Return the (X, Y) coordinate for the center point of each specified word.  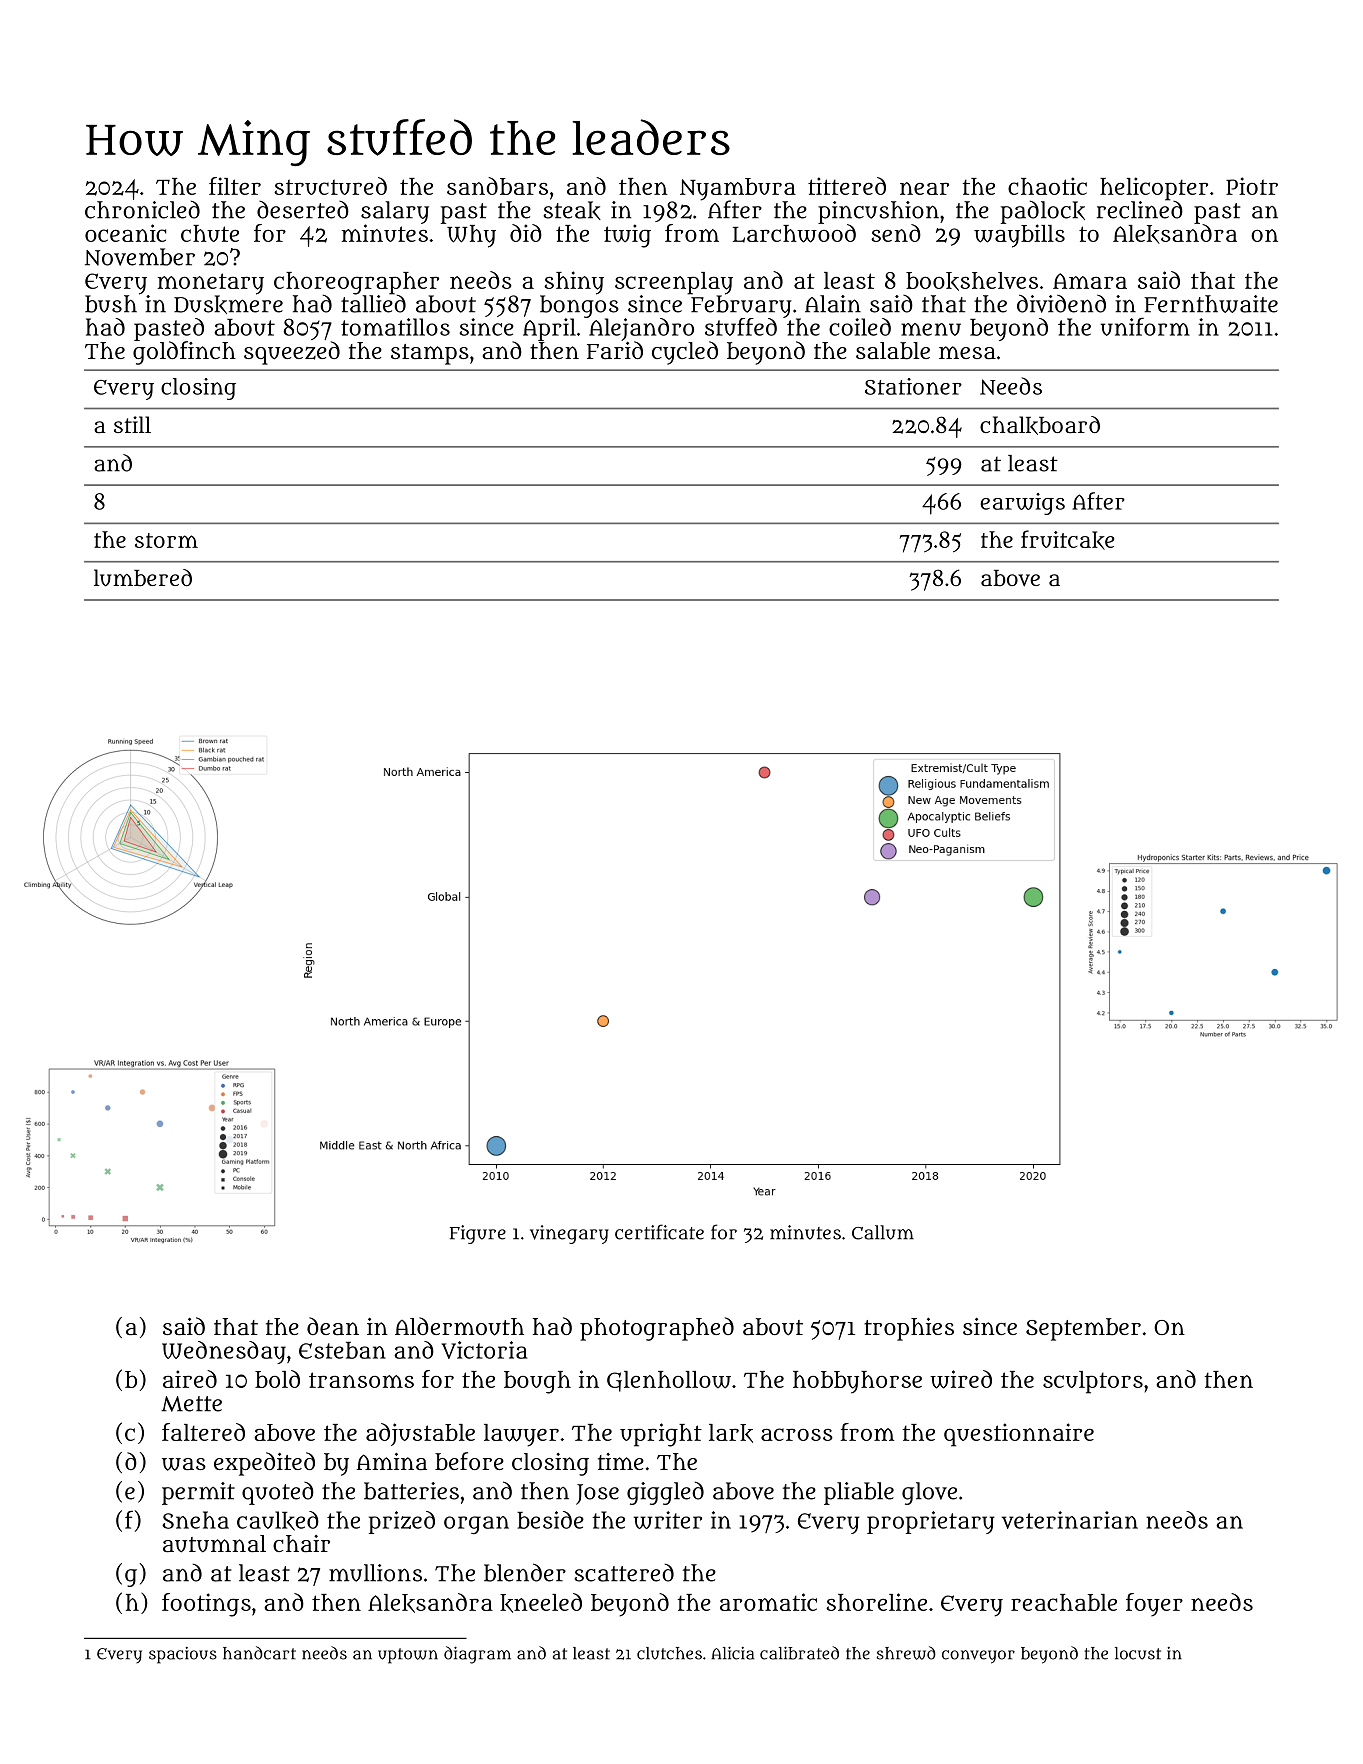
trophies (909, 1329)
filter (235, 186)
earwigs (1022, 504)
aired (190, 1379)
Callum (883, 1232)
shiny (574, 283)
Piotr (1252, 186)
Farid (615, 350)
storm (166, 540)
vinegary (569, 1234)
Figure (478, 1234)
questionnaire (1019, 1435)
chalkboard (1040, 425)
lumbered (143, 578)
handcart (259, 1653)
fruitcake (1067, 540)
